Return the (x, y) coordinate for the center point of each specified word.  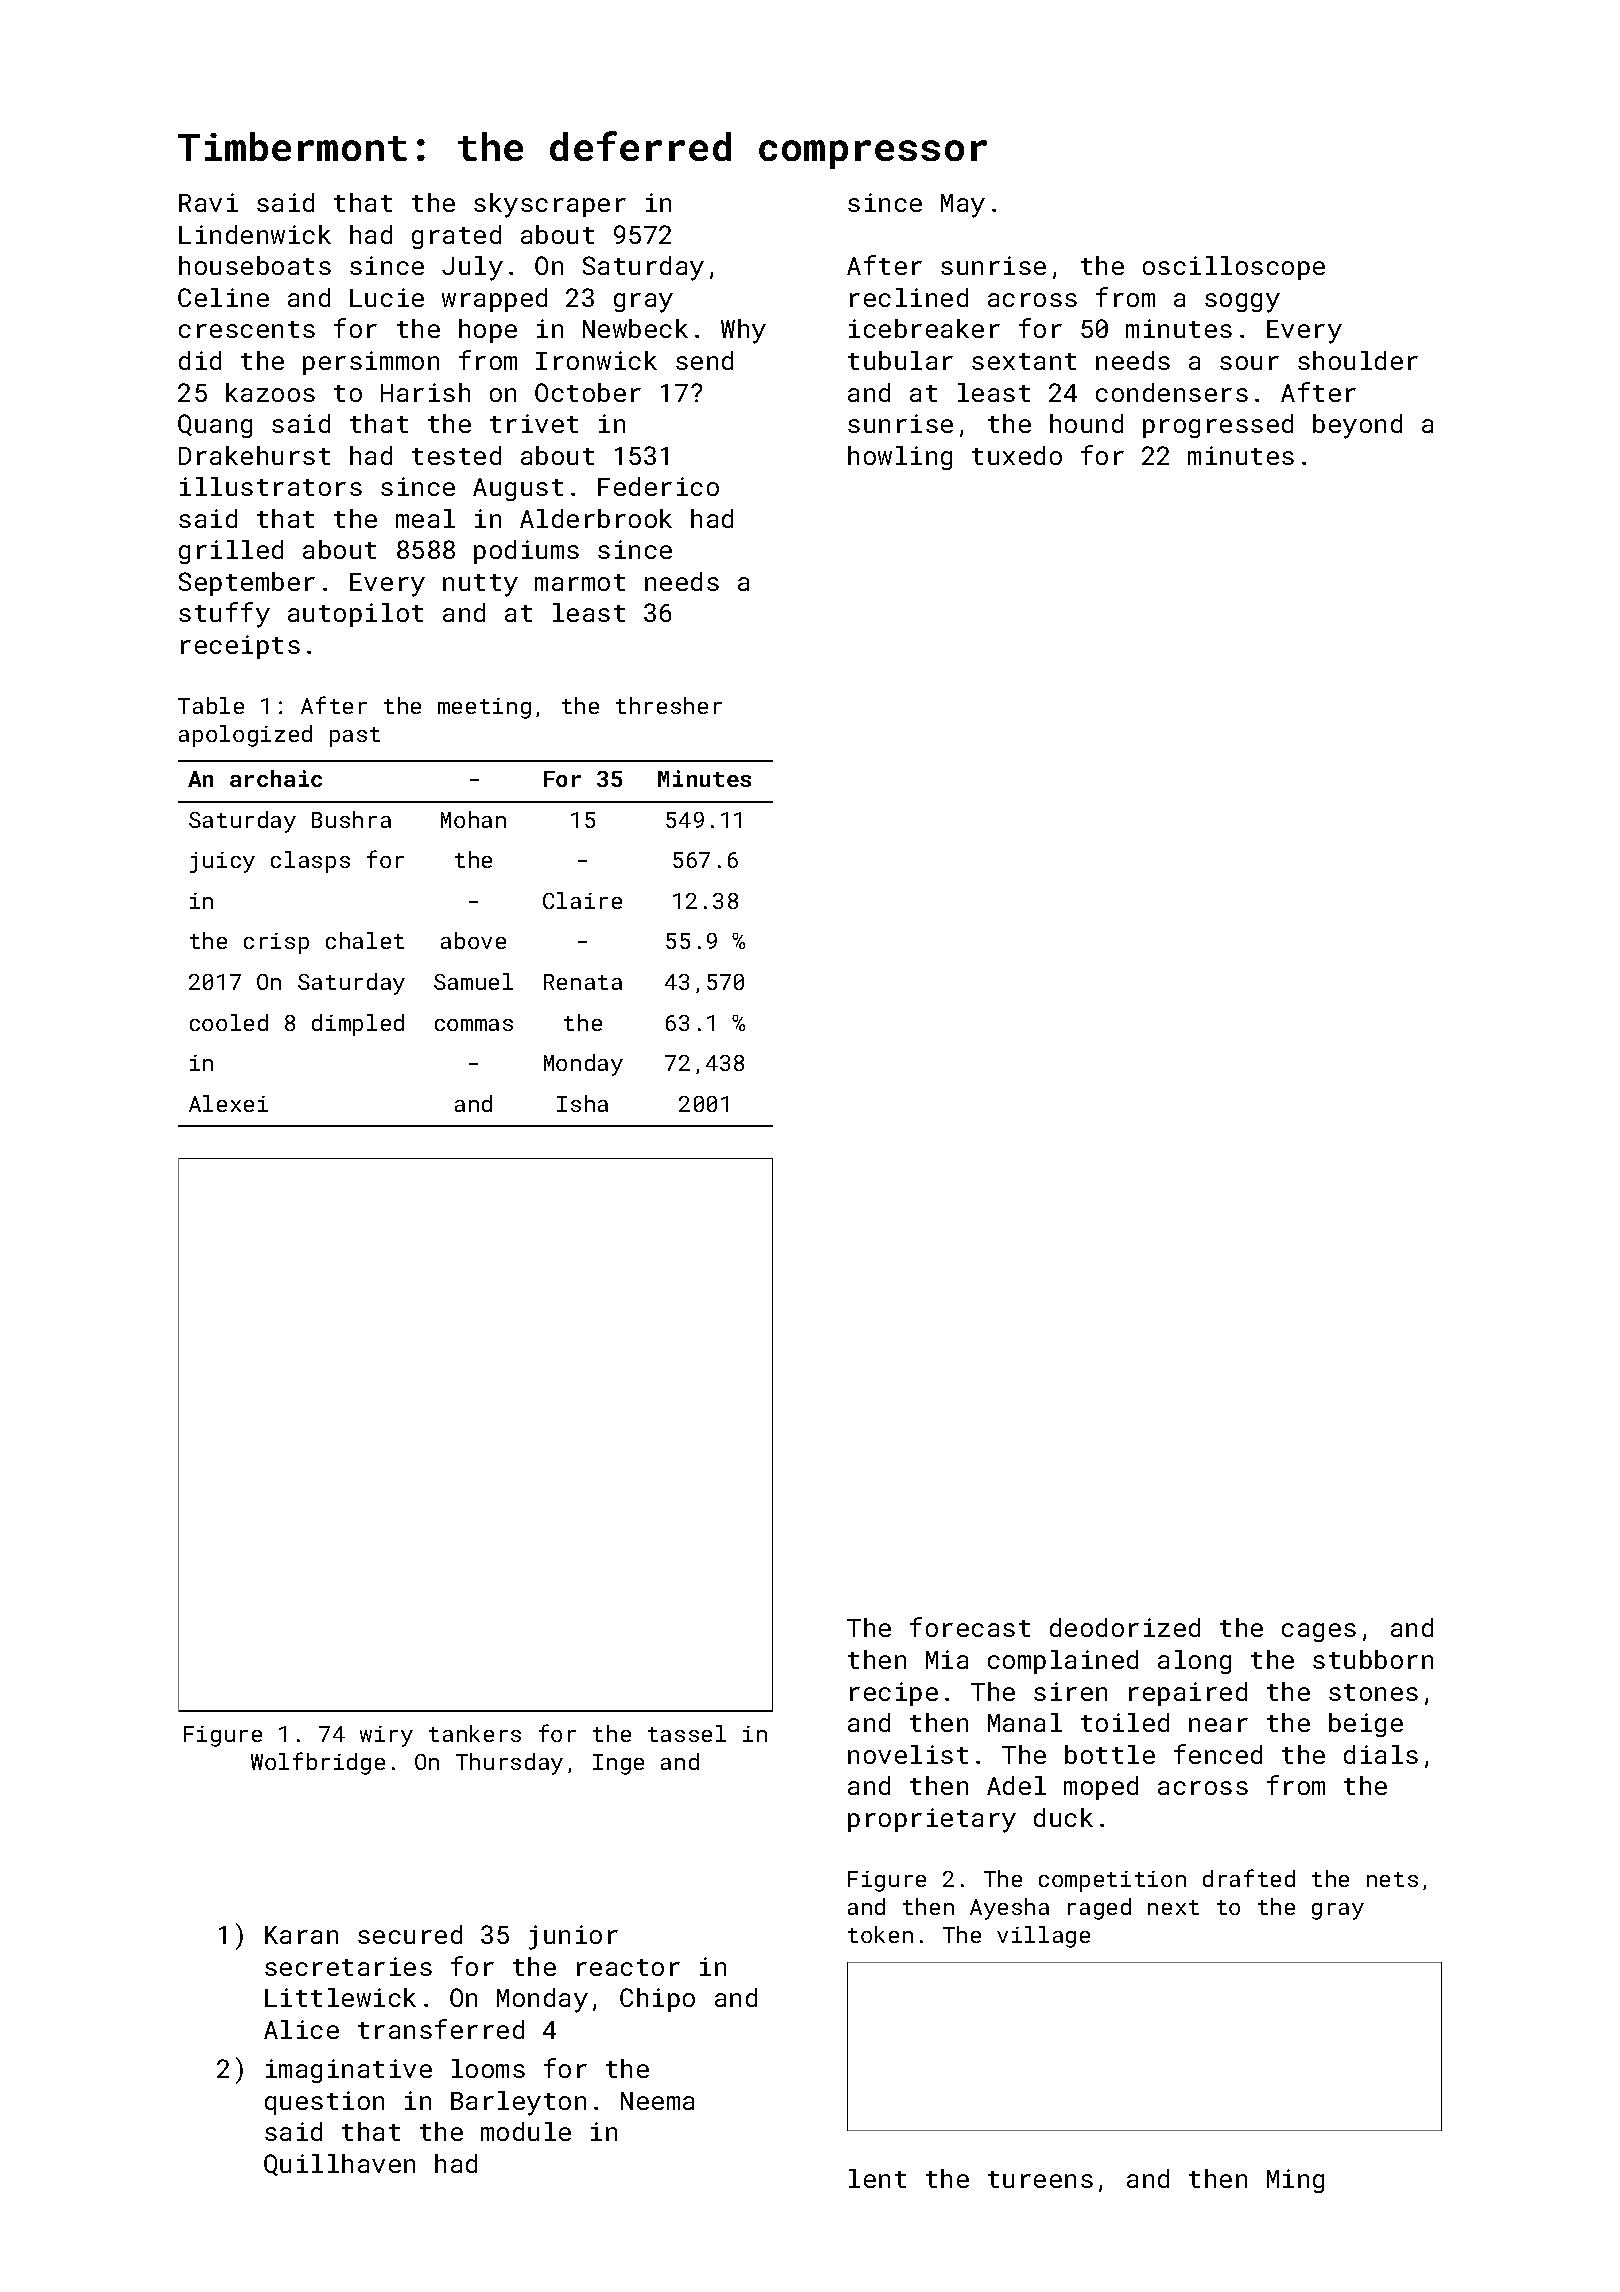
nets (1392, 1879)
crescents (247, 329)
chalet (365, 940)
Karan (301, 1935)
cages (1319, 1632)
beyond (1357, 426)
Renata (583, 982)
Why (743, 331)
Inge (618, 1764)
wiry (386, 1736)
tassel (687, 1733)
